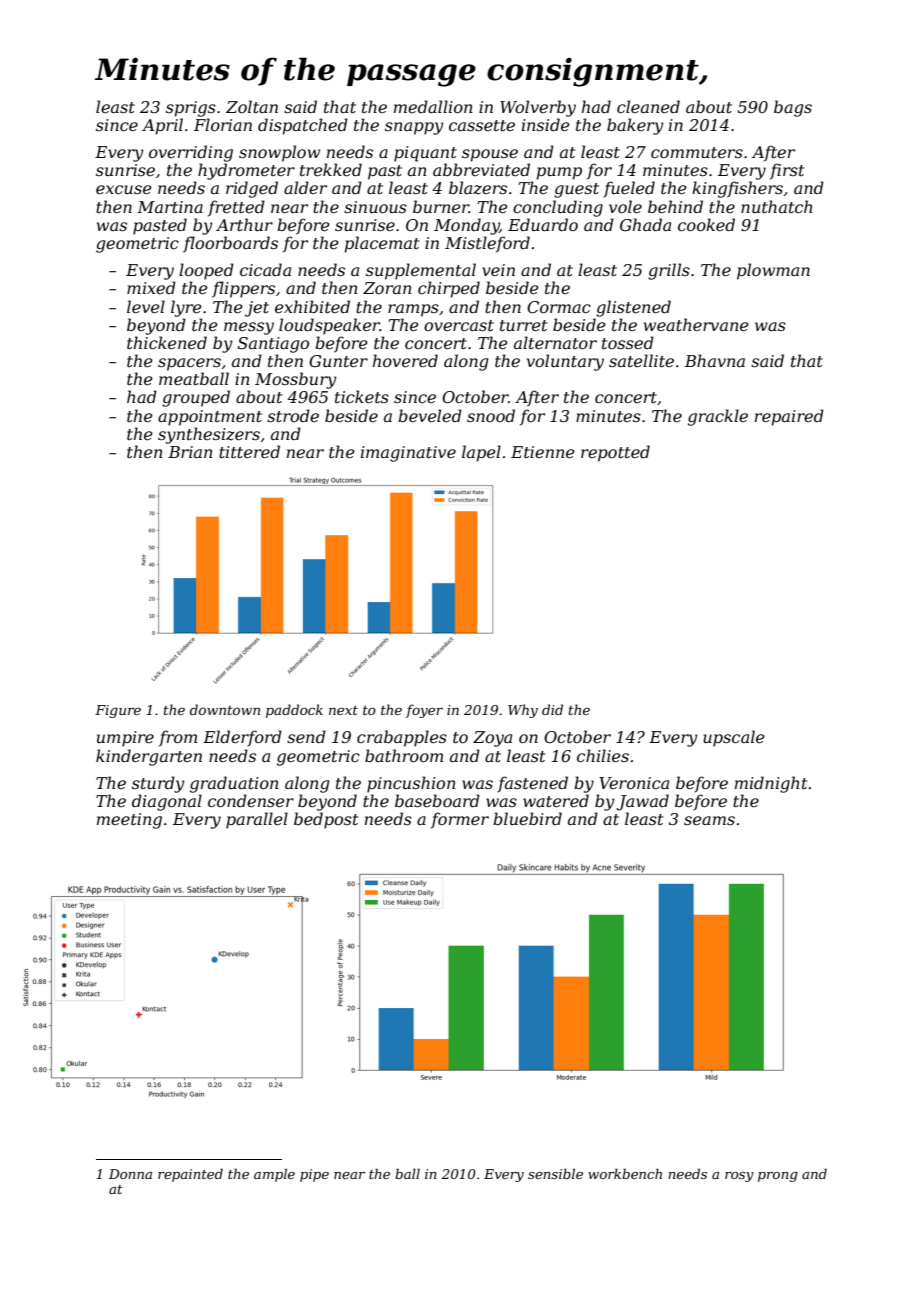 The height and width of the document is (1314, 924). I want to click on hovered, so click(405, 360).
